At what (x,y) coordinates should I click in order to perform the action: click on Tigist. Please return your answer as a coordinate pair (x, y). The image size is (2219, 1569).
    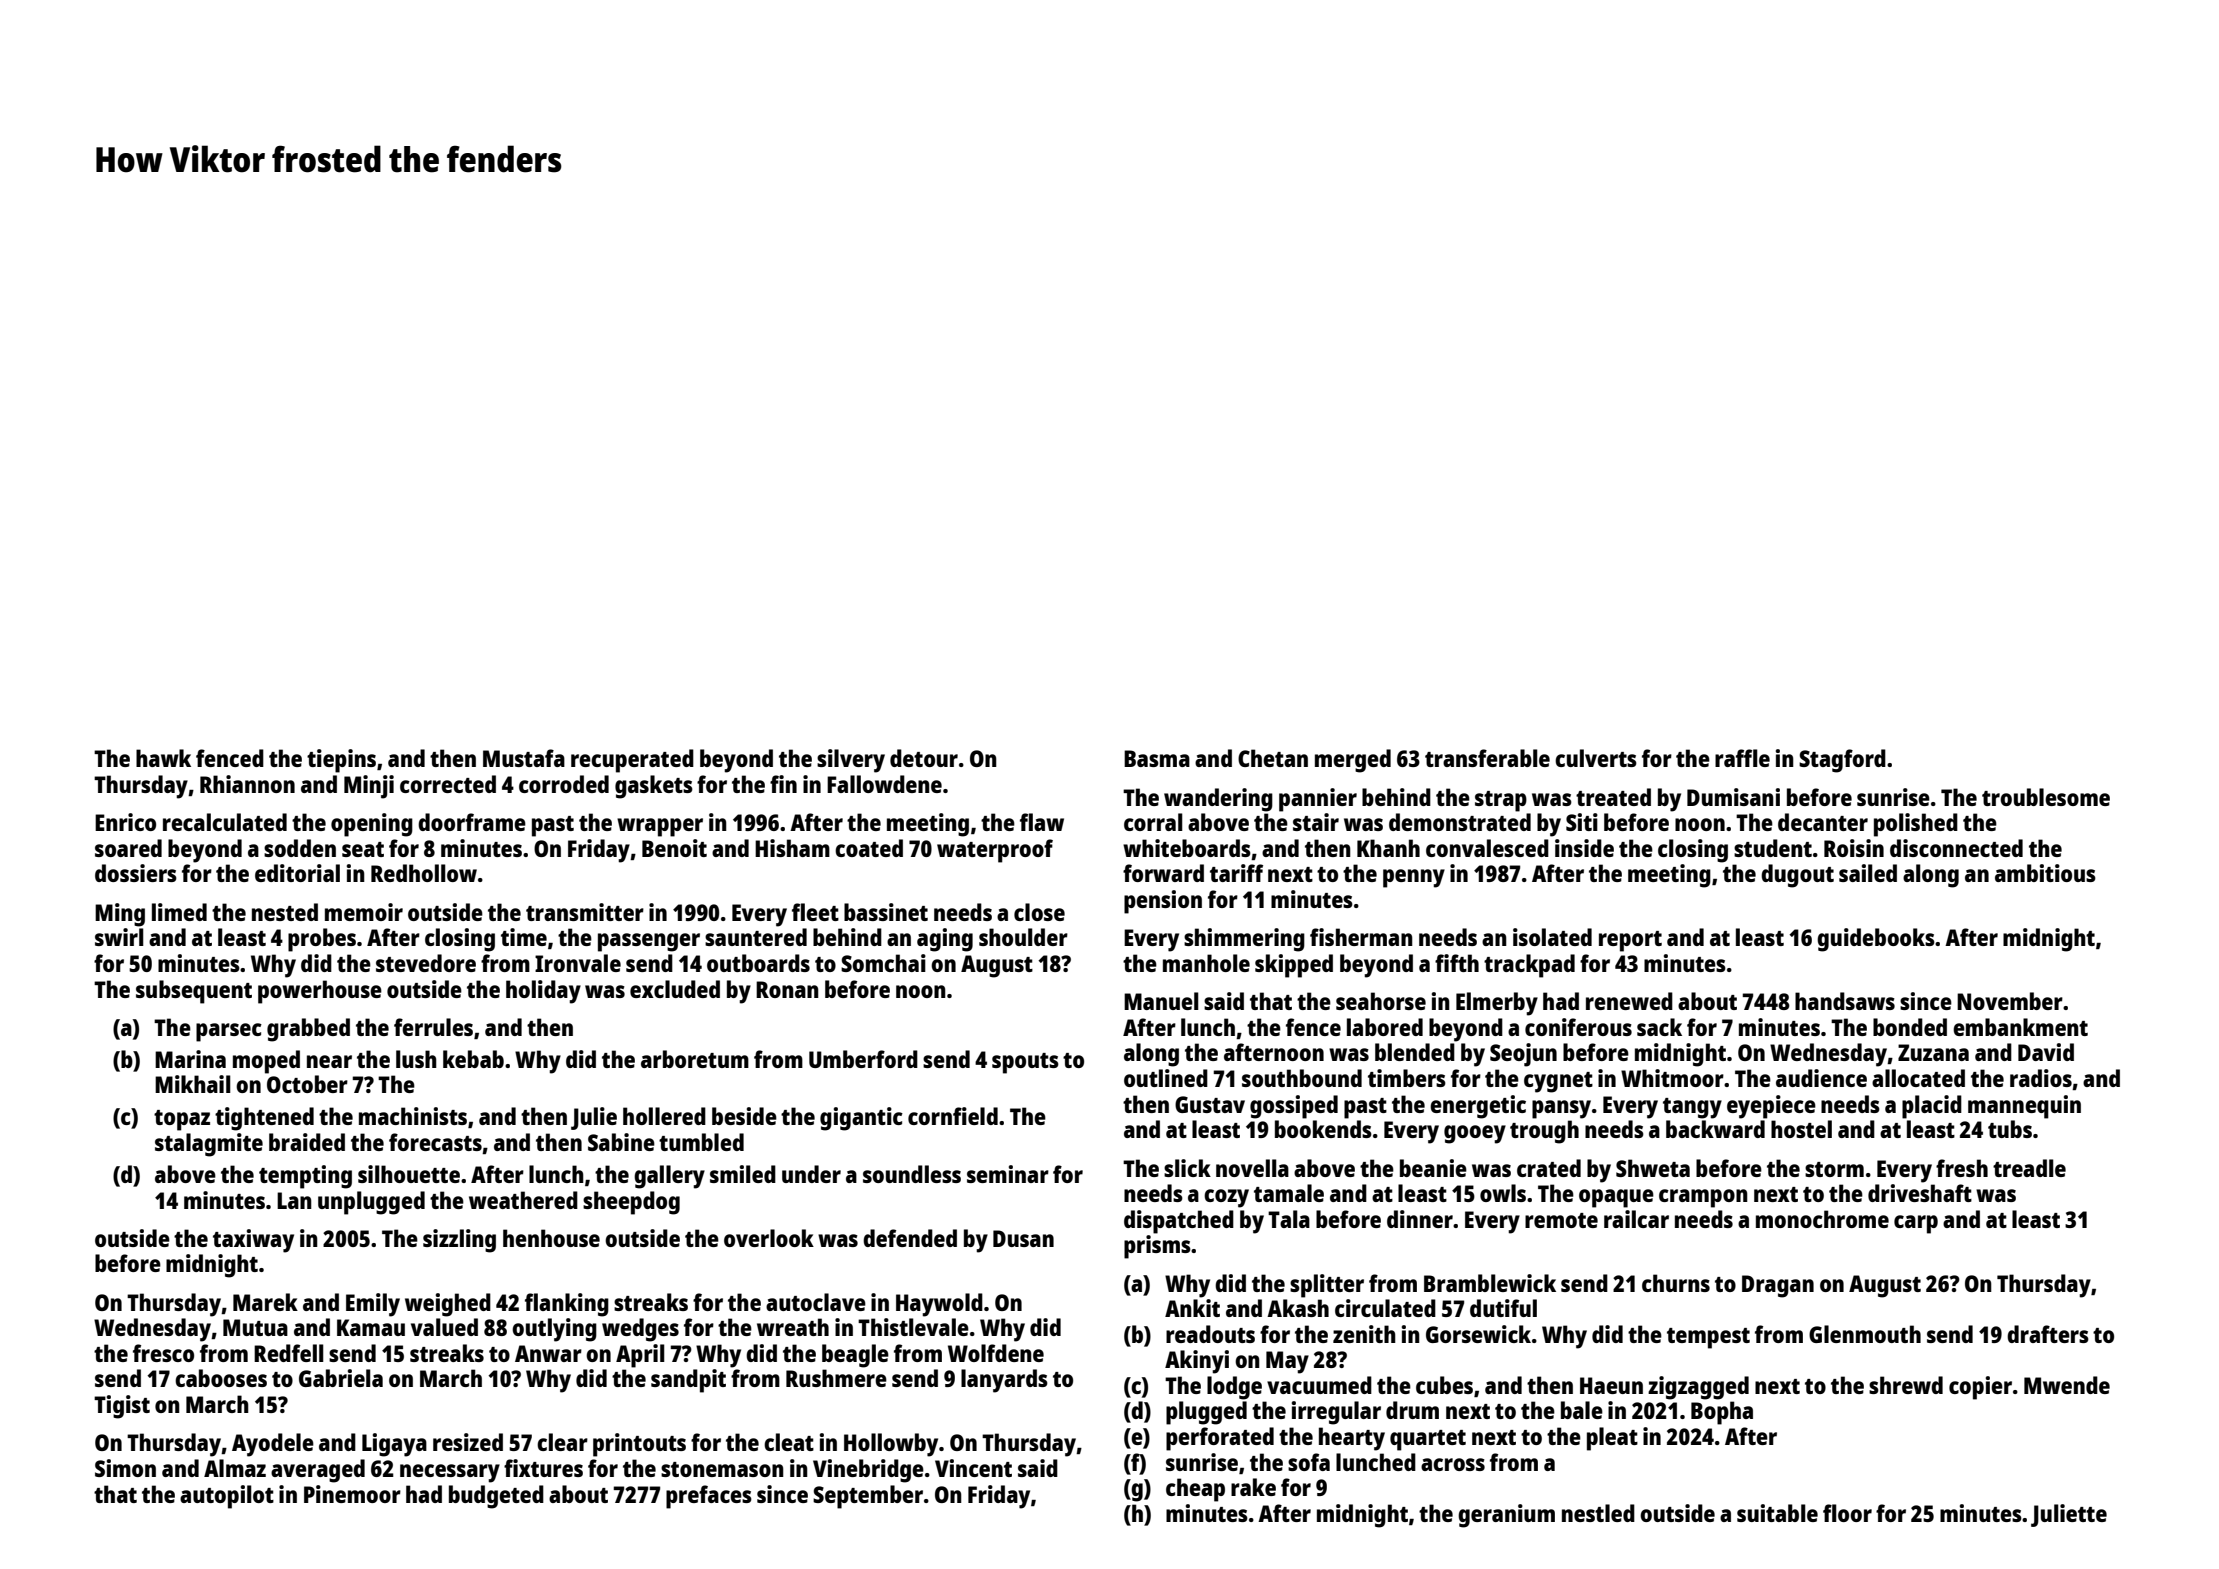
    Looking at the image, I should click on (122, 1407).
